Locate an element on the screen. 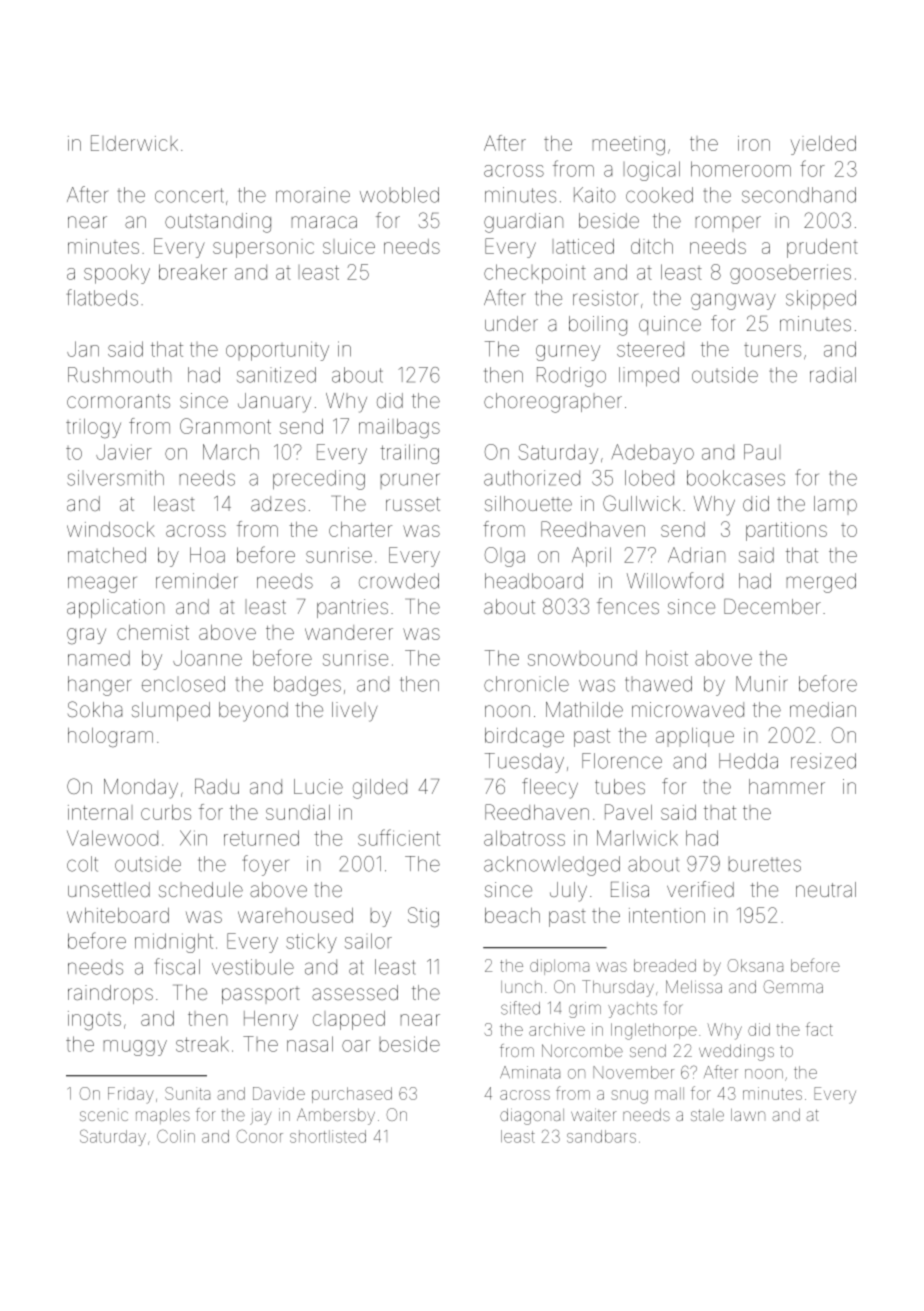  Javier is located at coordinates (124, 452).
